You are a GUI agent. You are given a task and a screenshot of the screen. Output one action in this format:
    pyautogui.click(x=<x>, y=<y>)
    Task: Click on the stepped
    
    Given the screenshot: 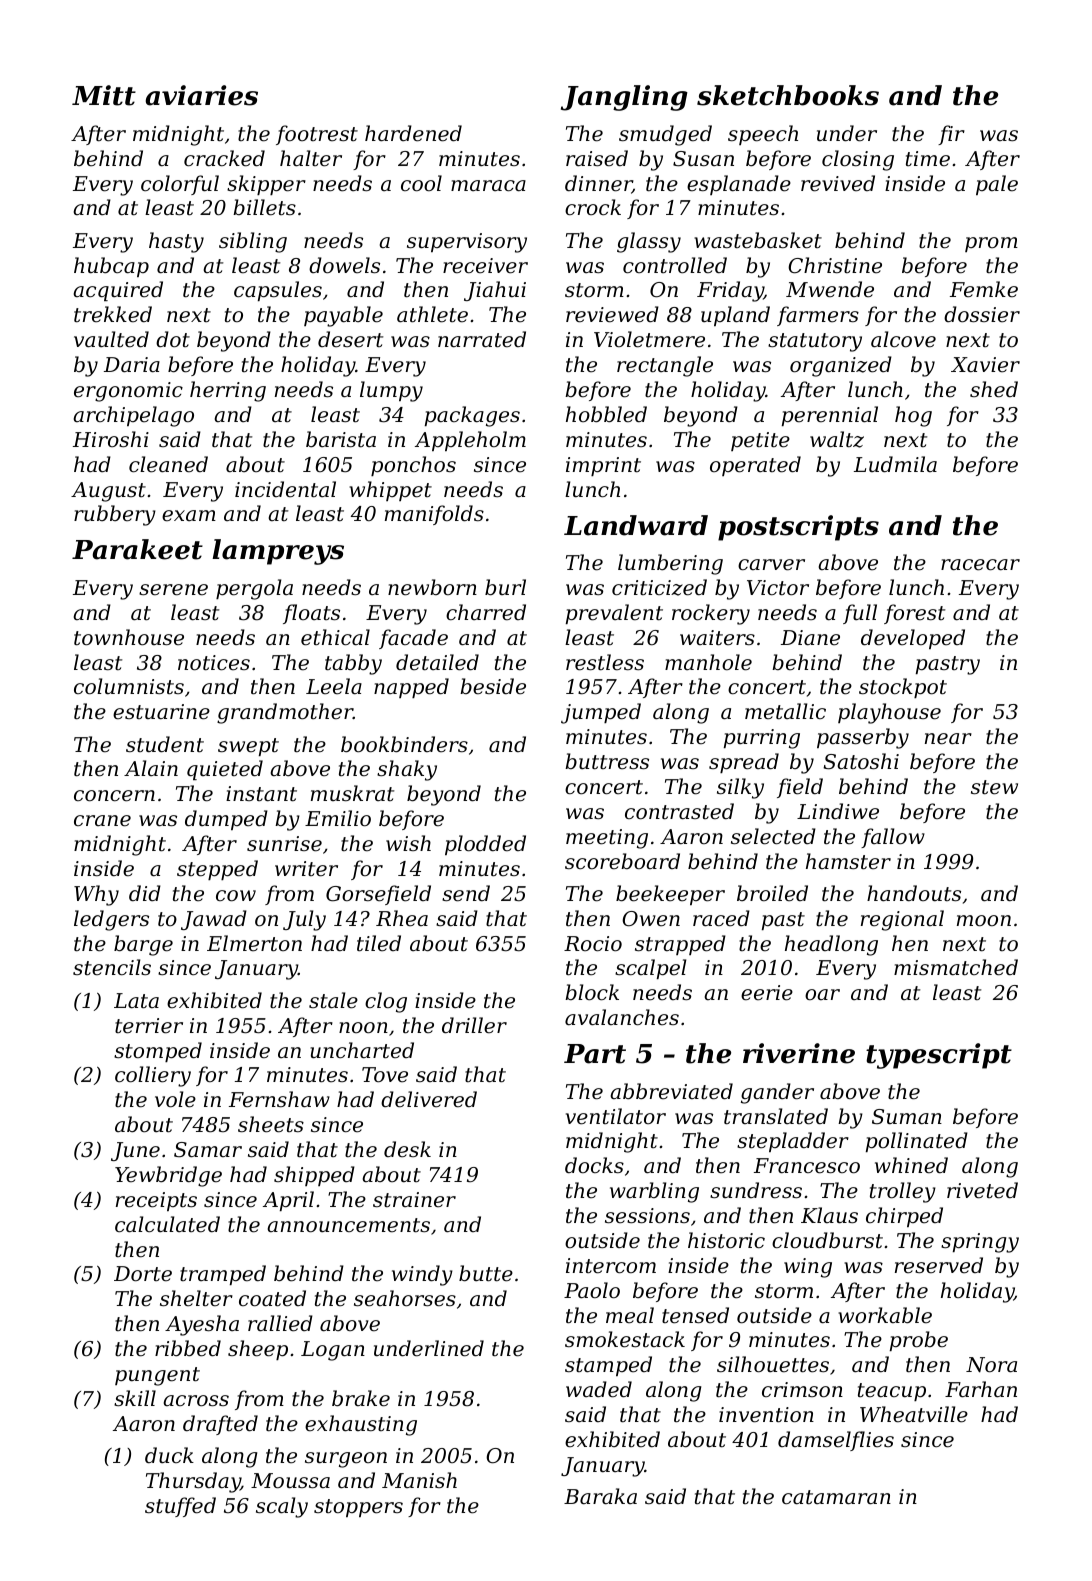 What is the action you would take?
    pyautogui.click(x=217, y=870)
